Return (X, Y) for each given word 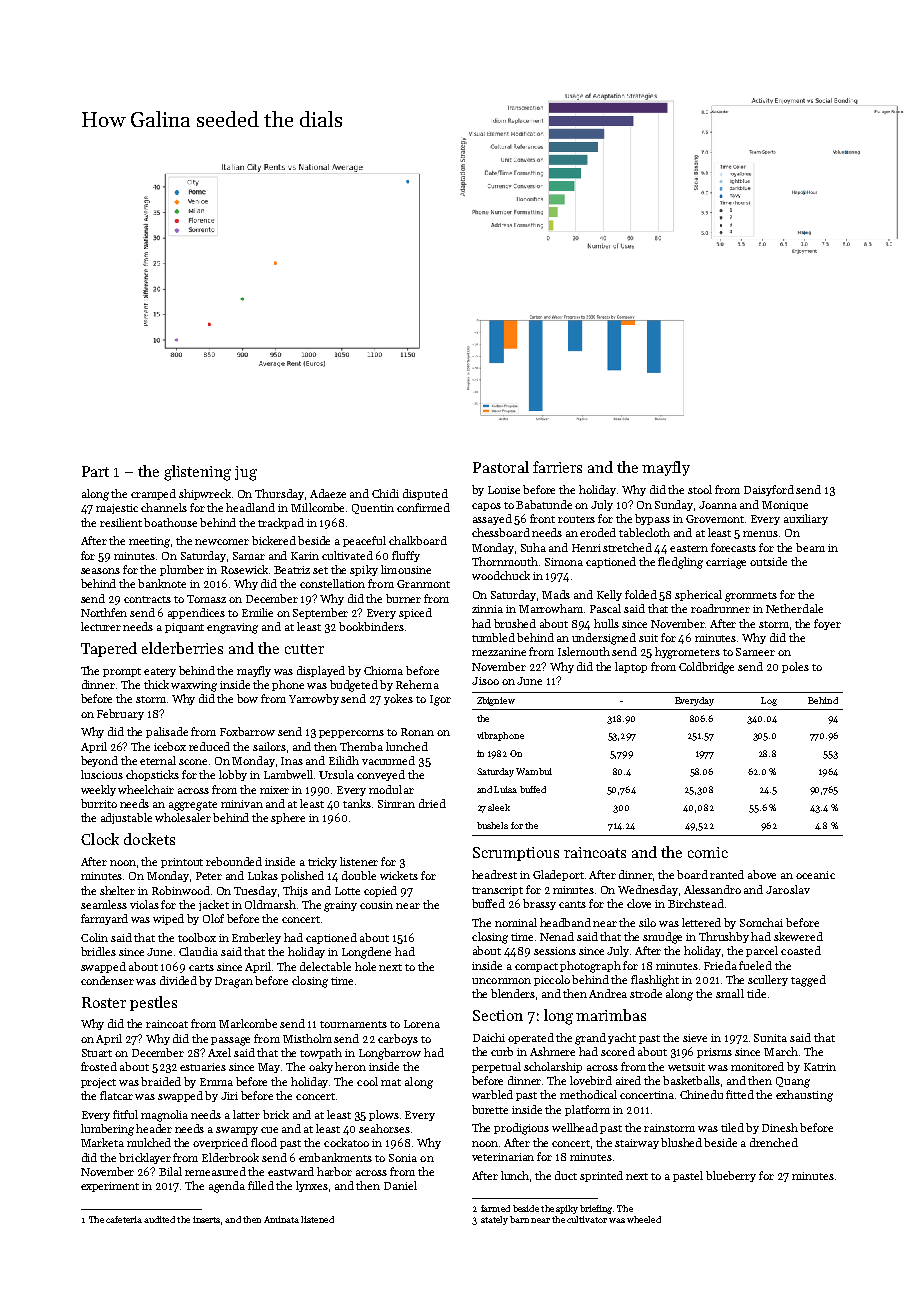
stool (700, 489)
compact (536, 967)
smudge (662, 938)
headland (250, 507)
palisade (167, 732)
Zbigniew (496, 701)
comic (708, 852)
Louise (504, 490)
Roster (104, 1002)
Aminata (281, 1219)
